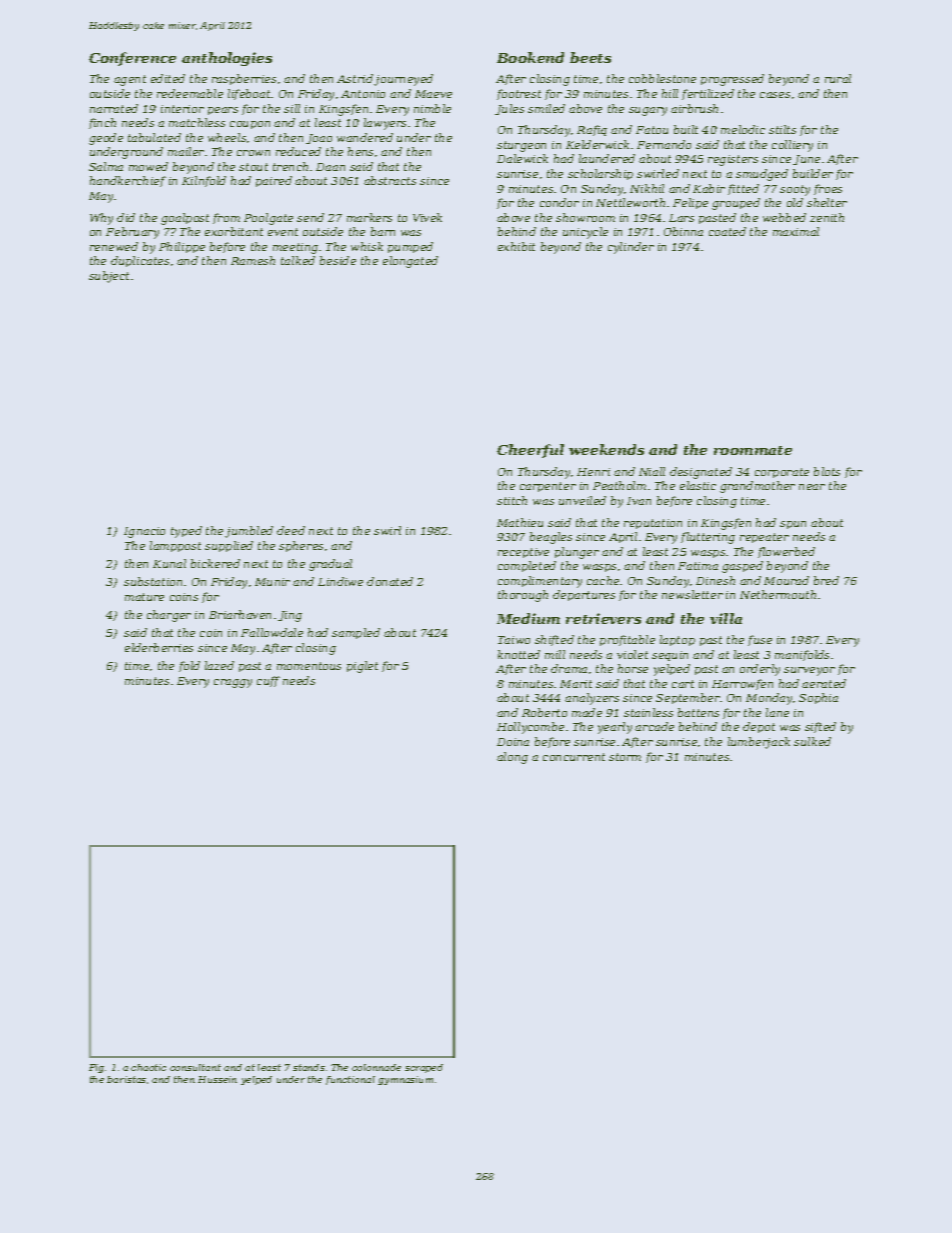  What do you see at coordinates (291, 530) in the page?
I see `deed` at bounding box center [291, 530].
